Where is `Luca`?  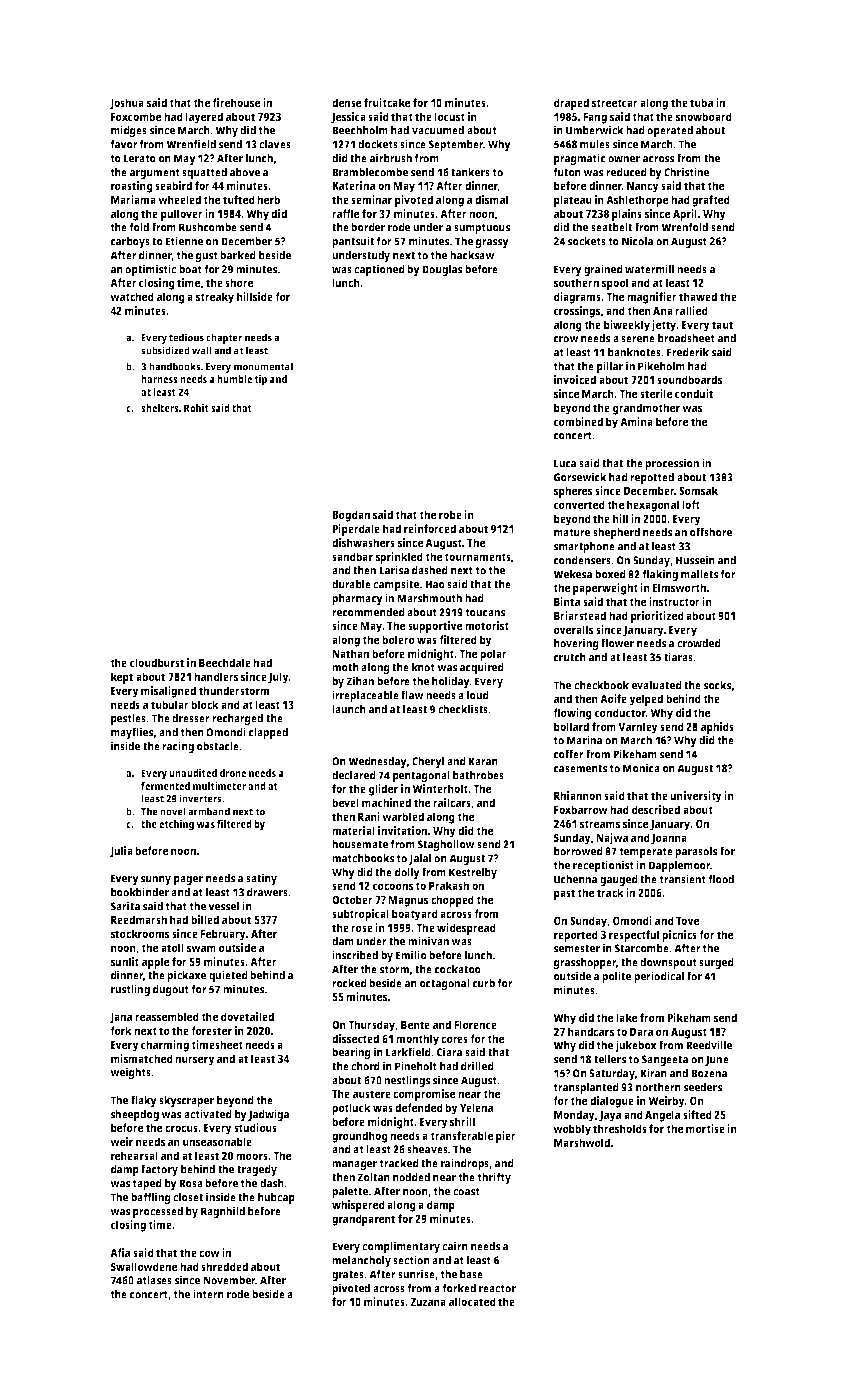 Luca is located at coordinates (565, 463).
